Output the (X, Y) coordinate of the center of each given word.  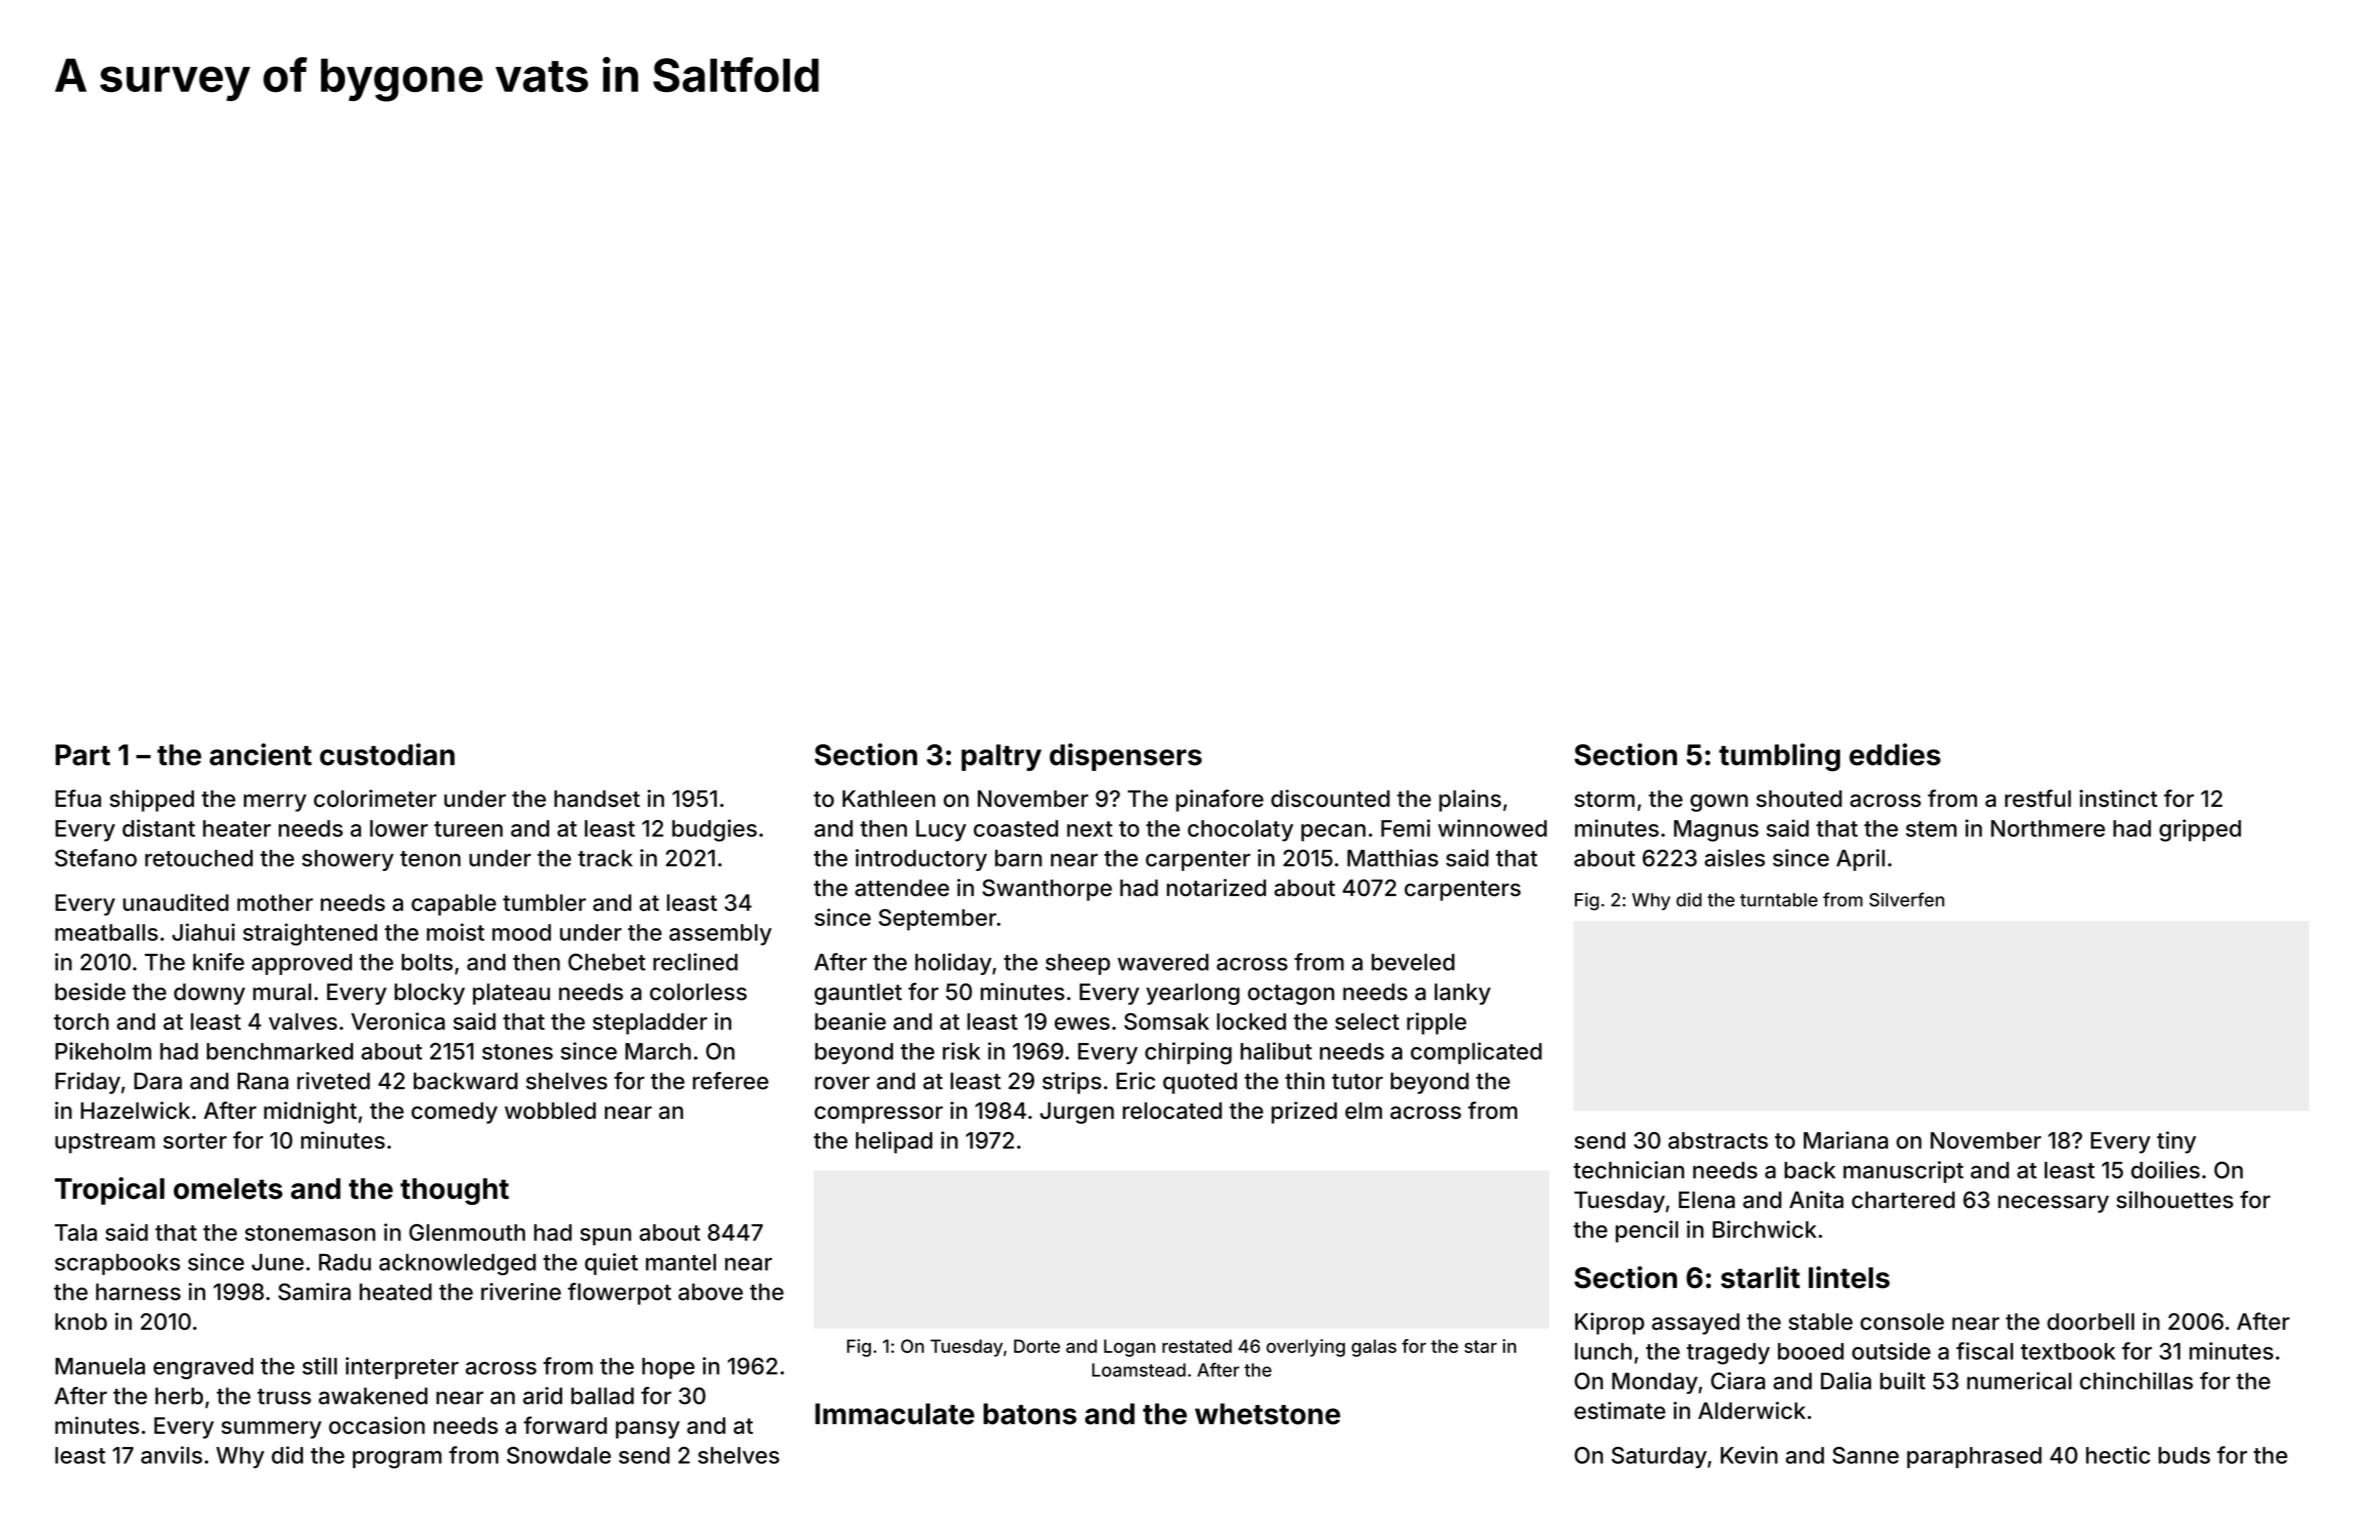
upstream (105, 1143)
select (1367, 1021)
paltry (1001, 757)
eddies (1895, 754)
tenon (430, 859)
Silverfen (1906, 899)
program (397, 1460)
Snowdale (559, 1455)
